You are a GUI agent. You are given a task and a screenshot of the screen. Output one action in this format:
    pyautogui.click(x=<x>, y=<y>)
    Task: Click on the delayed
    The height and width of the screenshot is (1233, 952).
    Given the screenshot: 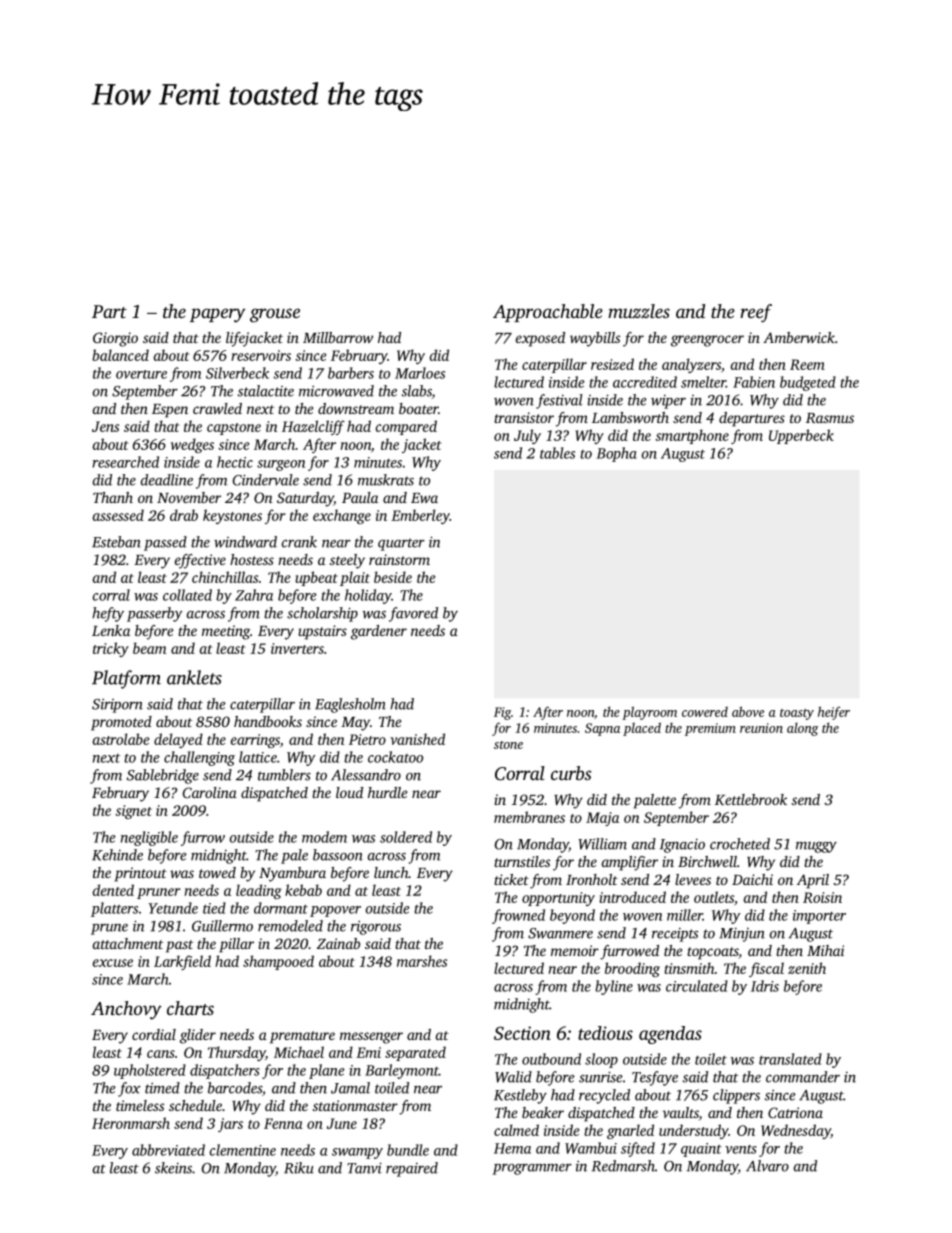 What is the action you would take?
    pyautogui.click(x=178, y=740)
